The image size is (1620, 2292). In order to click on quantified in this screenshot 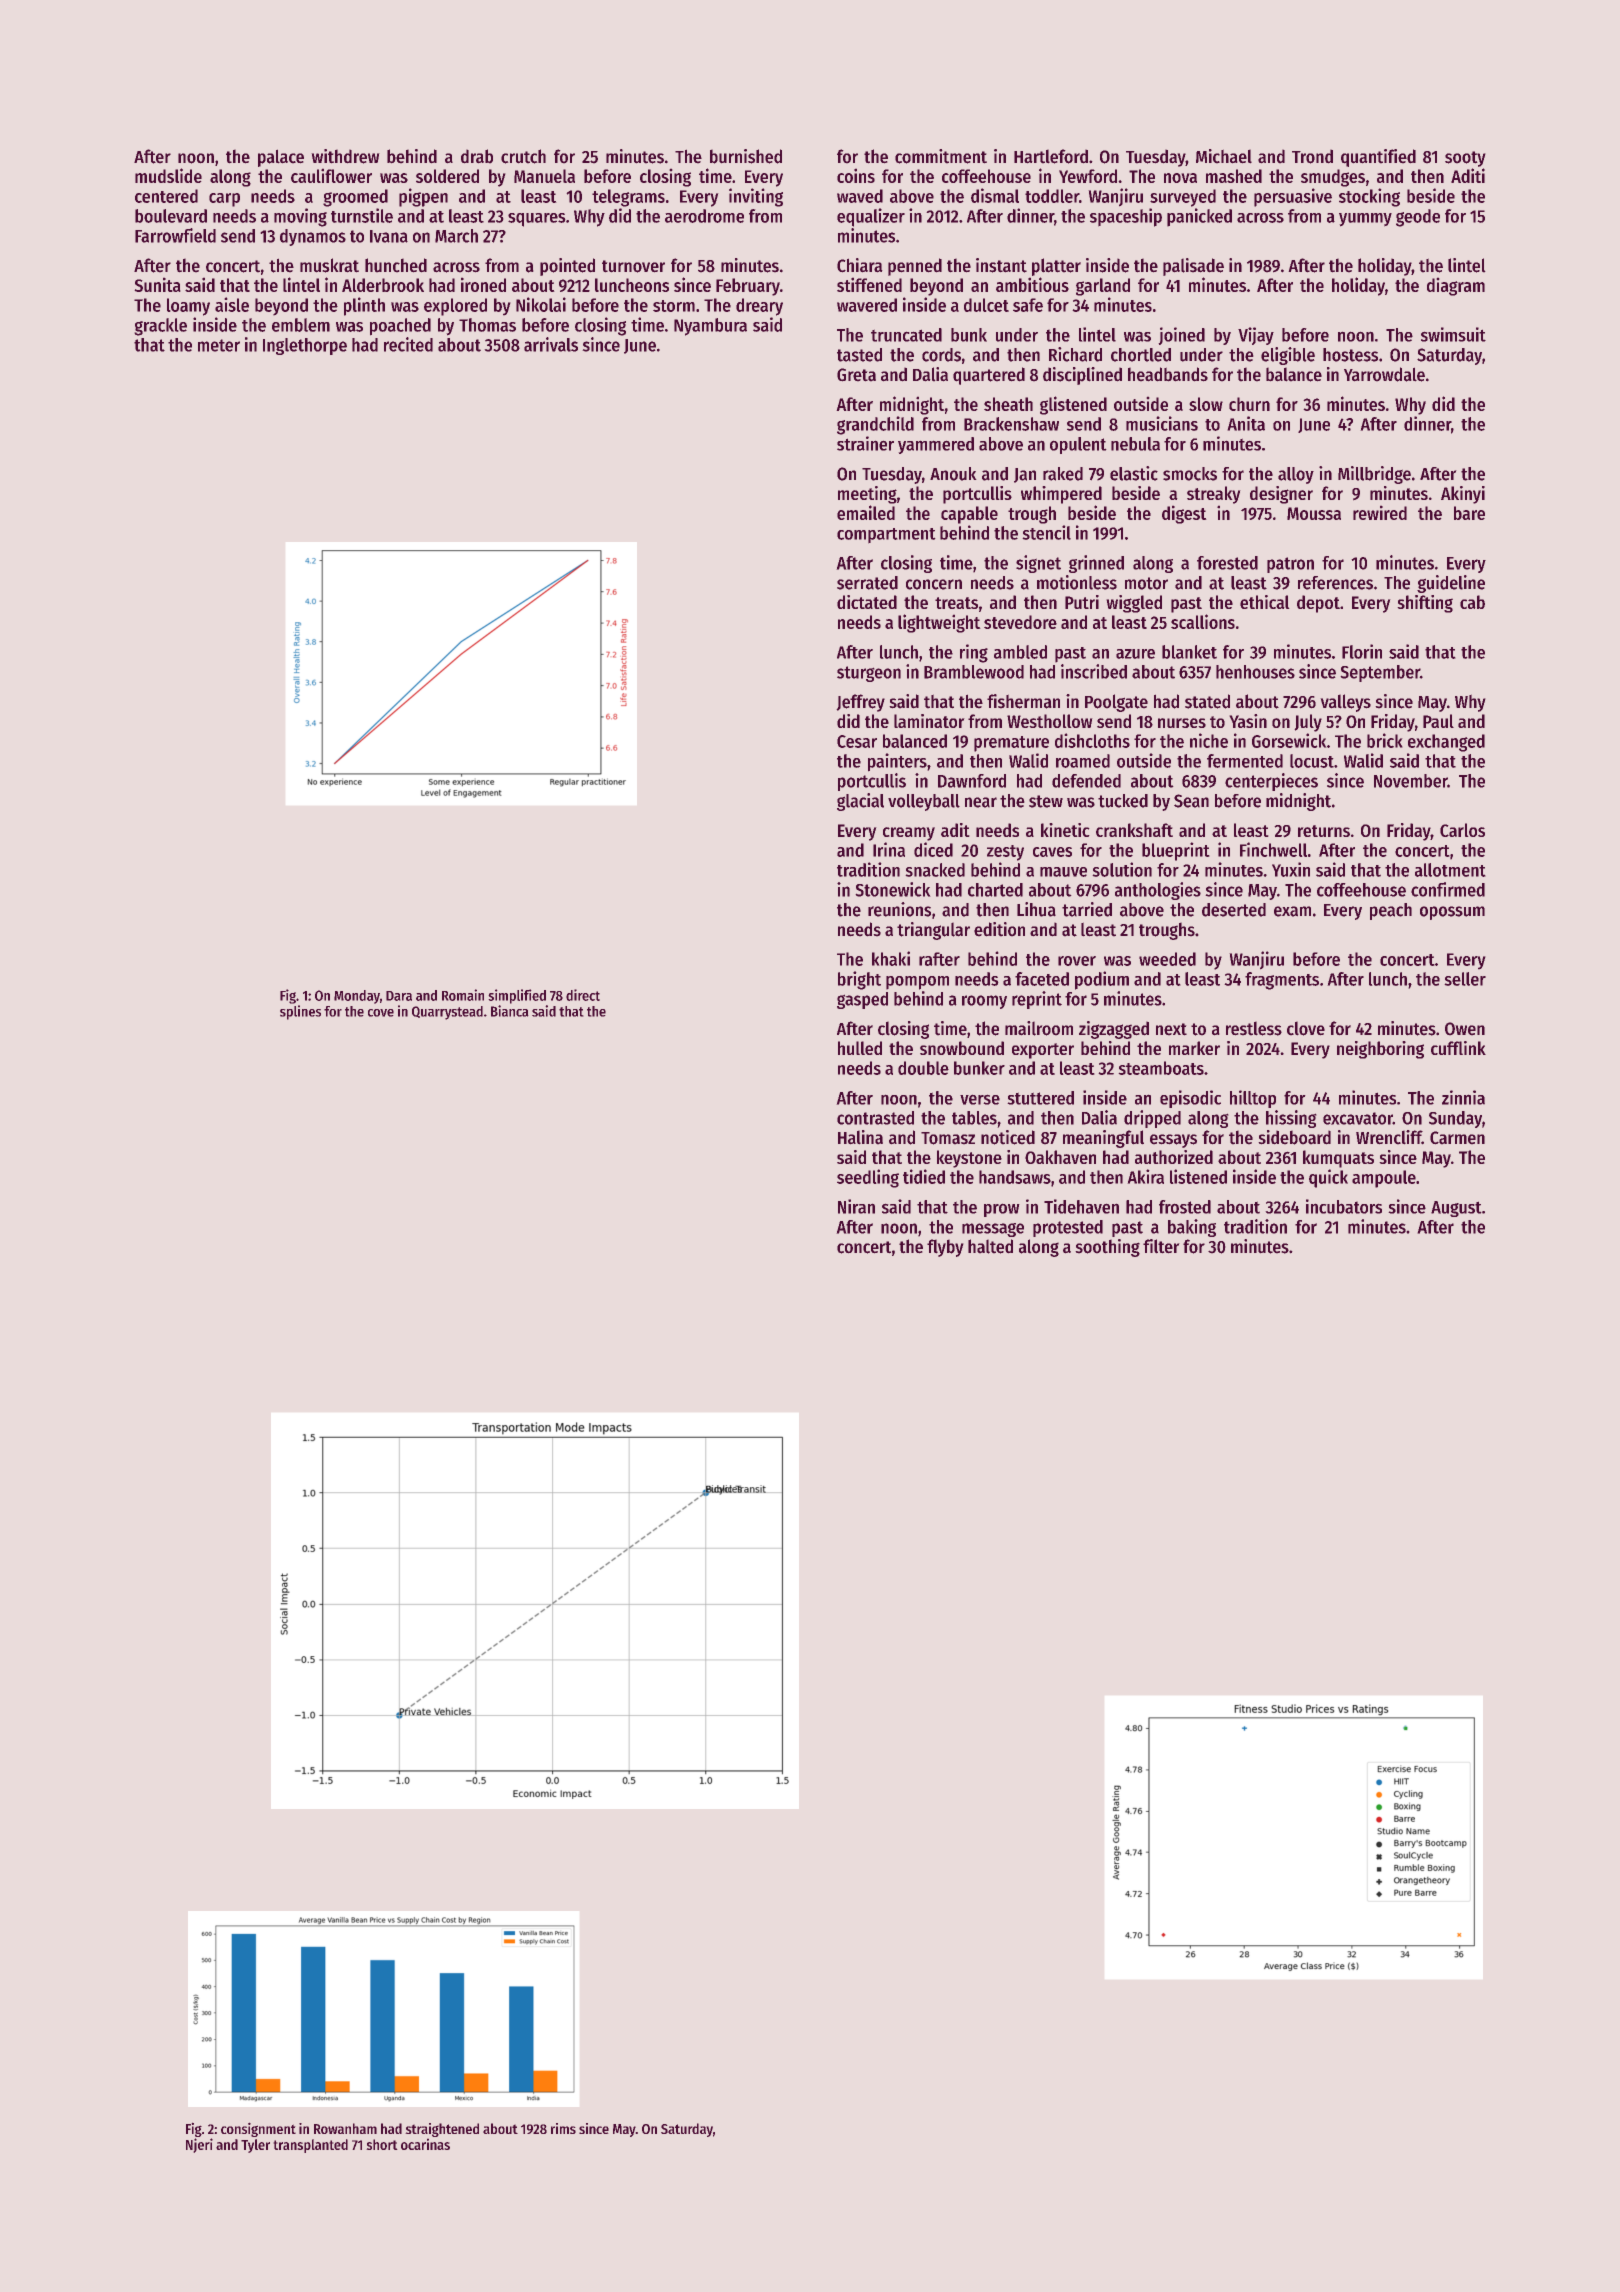, I will do `click(1378, 158)`.
